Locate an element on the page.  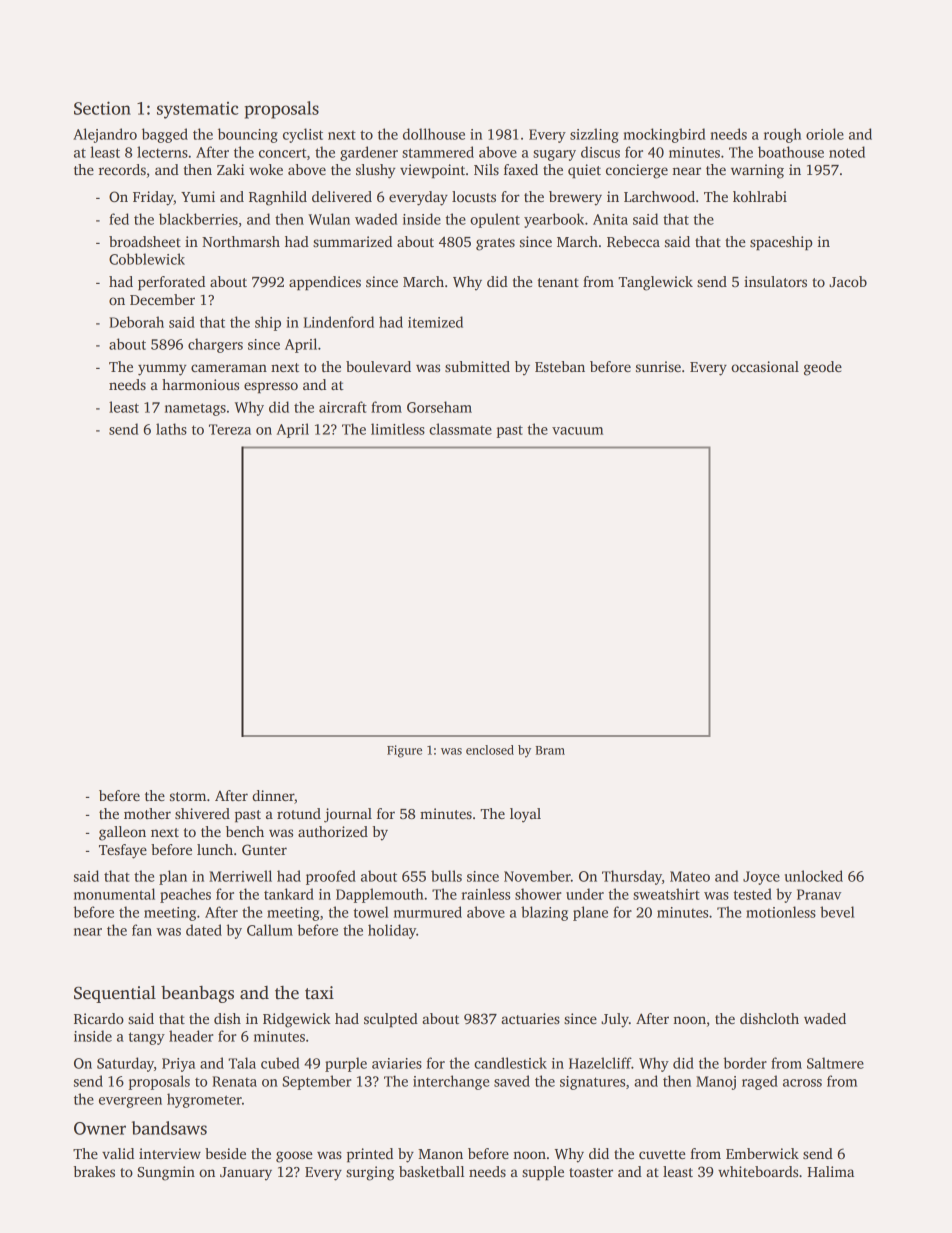
loyal is located at coordinates (525, 815).
